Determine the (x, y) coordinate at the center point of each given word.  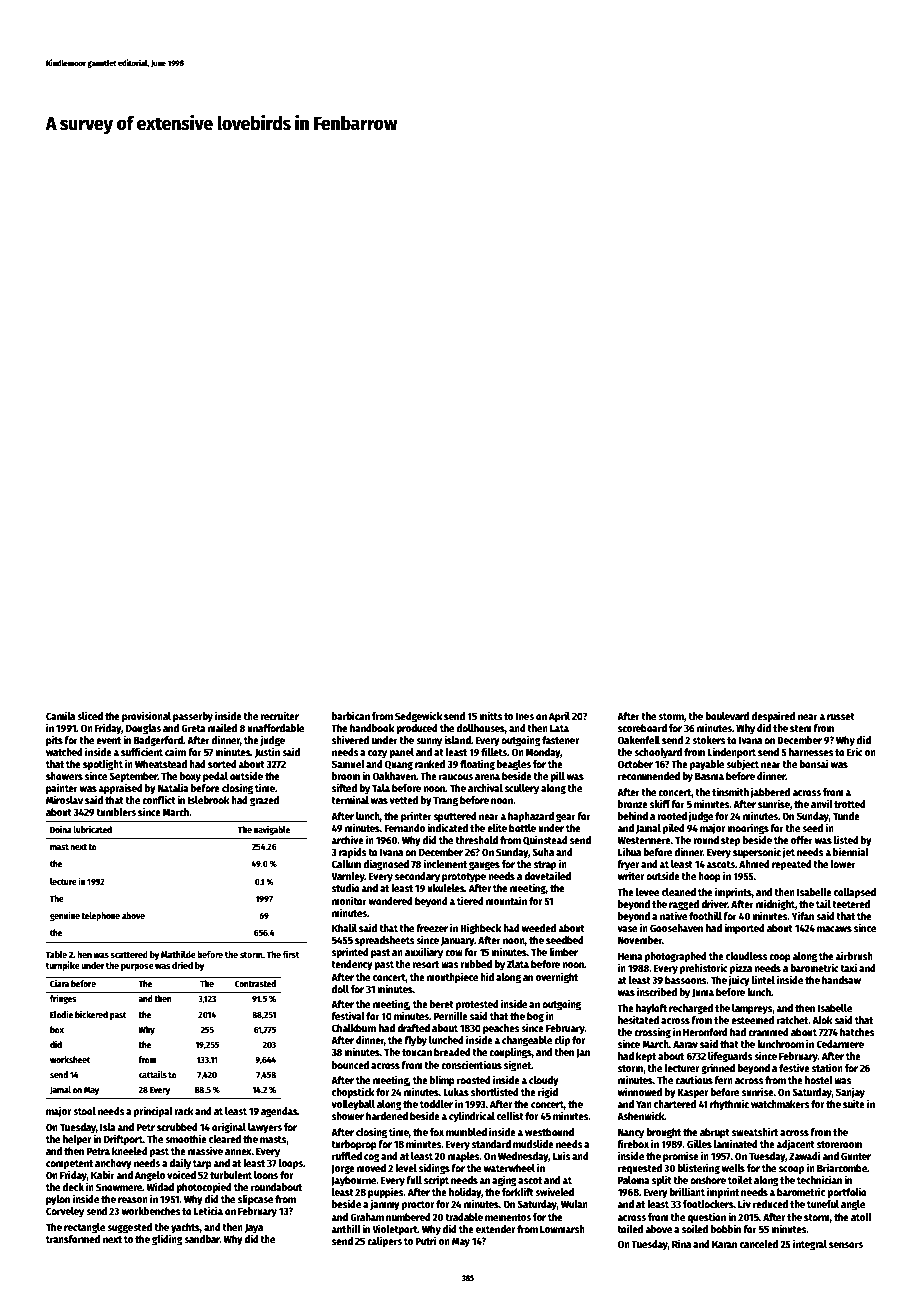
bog (535, 1017)
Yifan (802, 915)
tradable (464, 1217)
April (559, 716)
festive (794, 1067)
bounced (350, 1065)
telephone (100, 916)
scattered (129, 954)
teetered (851, 904)
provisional (146, 716)
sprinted (350, 953)
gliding (167, 1240)
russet (841, 716)
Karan (724, 1244)
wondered (391, 901)
